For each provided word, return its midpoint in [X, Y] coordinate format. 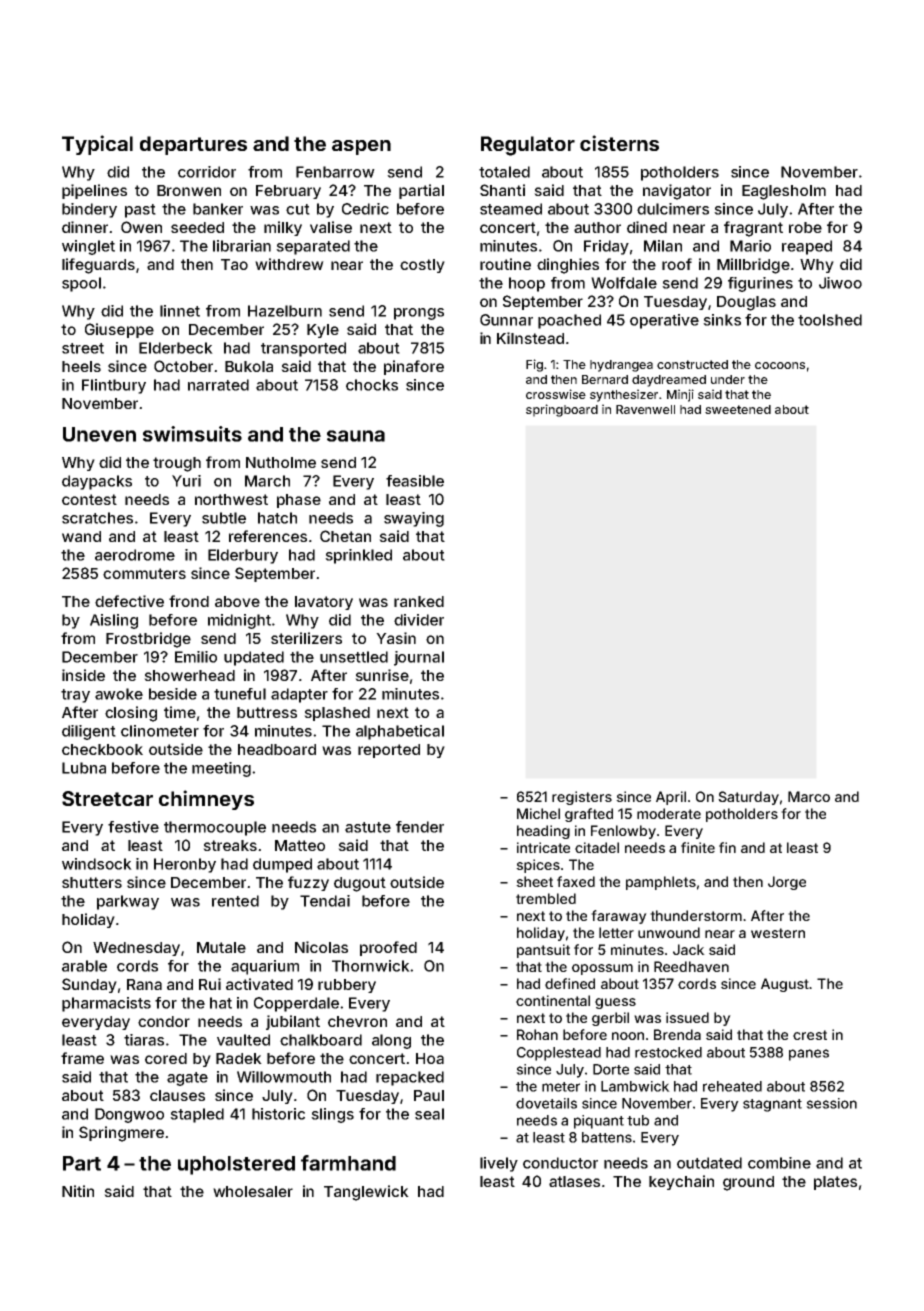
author [597, 227]
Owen [141, 227]
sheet [534, 881]
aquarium [265, 967]
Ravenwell [645, 409]
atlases [574, 1181]
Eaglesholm [784, 192]
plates [835, 1183]
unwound [669, 932]
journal [419, 658]
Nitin [78, 1191]
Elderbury [243, 556]
